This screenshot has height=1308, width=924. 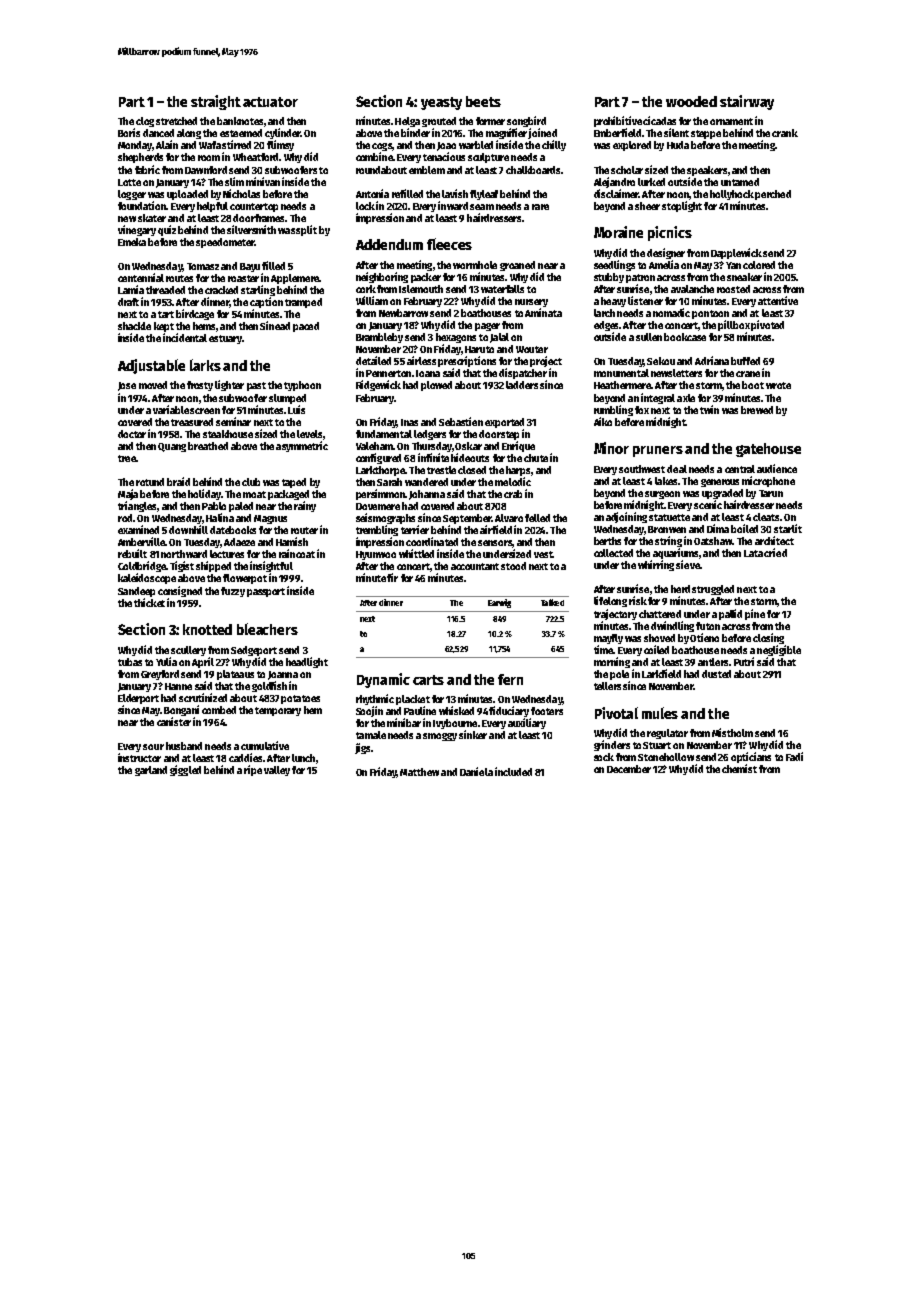 What do you see at coordinates (778, 385) in the screenshot?
I see `wrote` at bounding box center [778, 385].
